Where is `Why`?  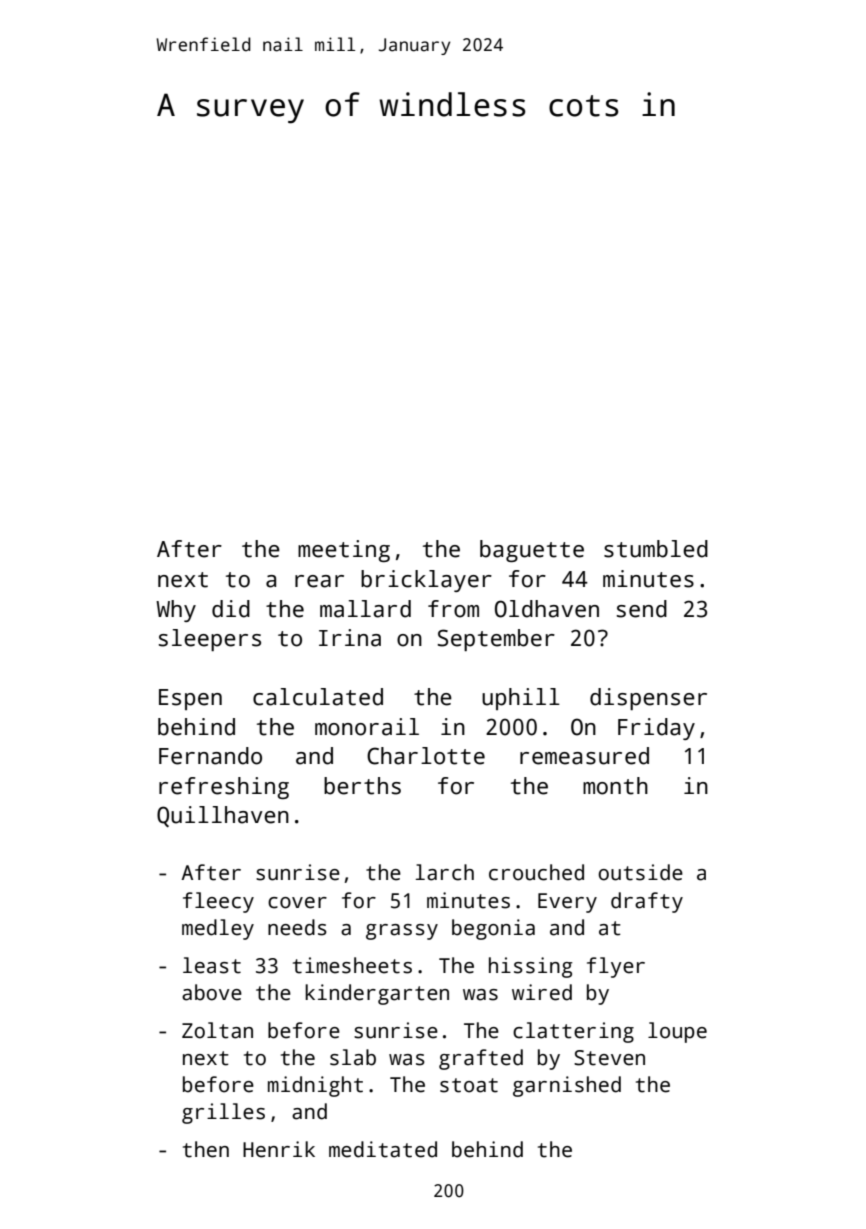
Why is located at coordinates (176, 611).
